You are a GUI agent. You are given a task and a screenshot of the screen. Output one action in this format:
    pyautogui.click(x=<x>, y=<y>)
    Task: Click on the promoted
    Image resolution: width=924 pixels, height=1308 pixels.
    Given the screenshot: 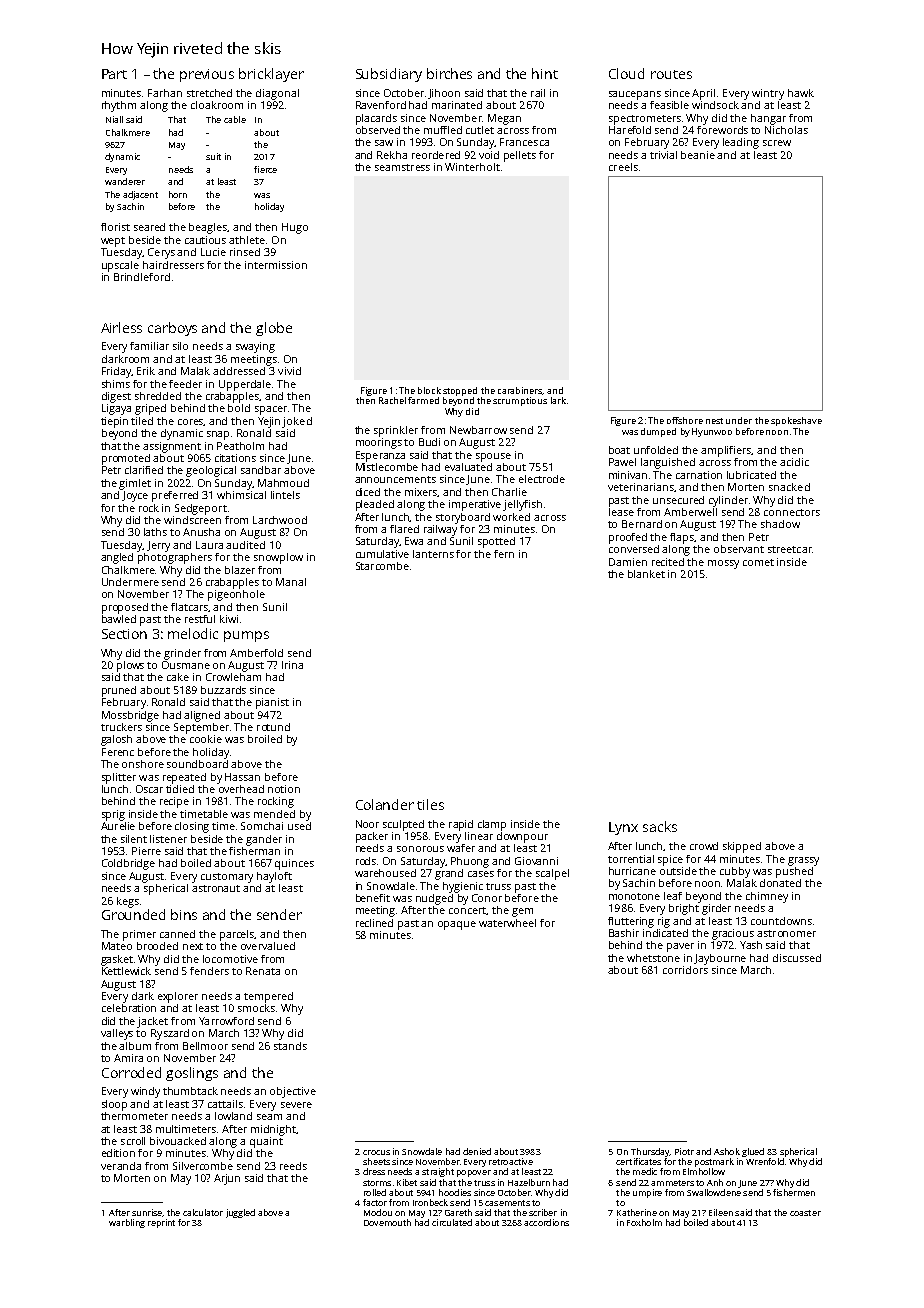 What is the action you would take?
    pyautogui.click(x=126, y=459)
